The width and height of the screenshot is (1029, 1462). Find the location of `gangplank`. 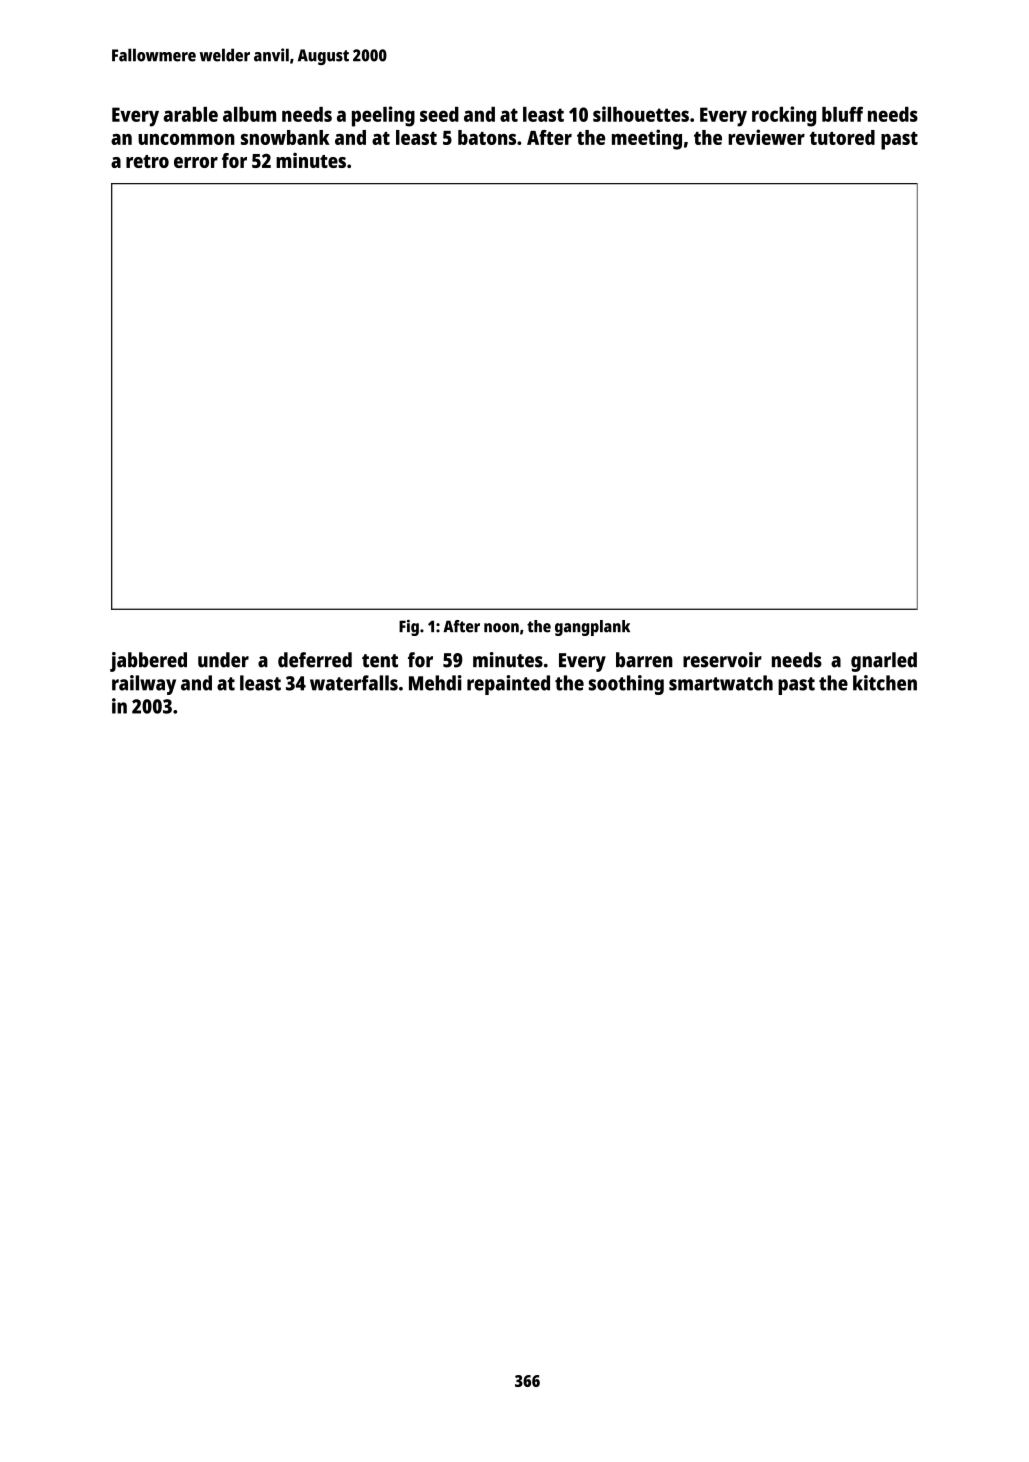

gangplank is located at coordinates (592, 628).
